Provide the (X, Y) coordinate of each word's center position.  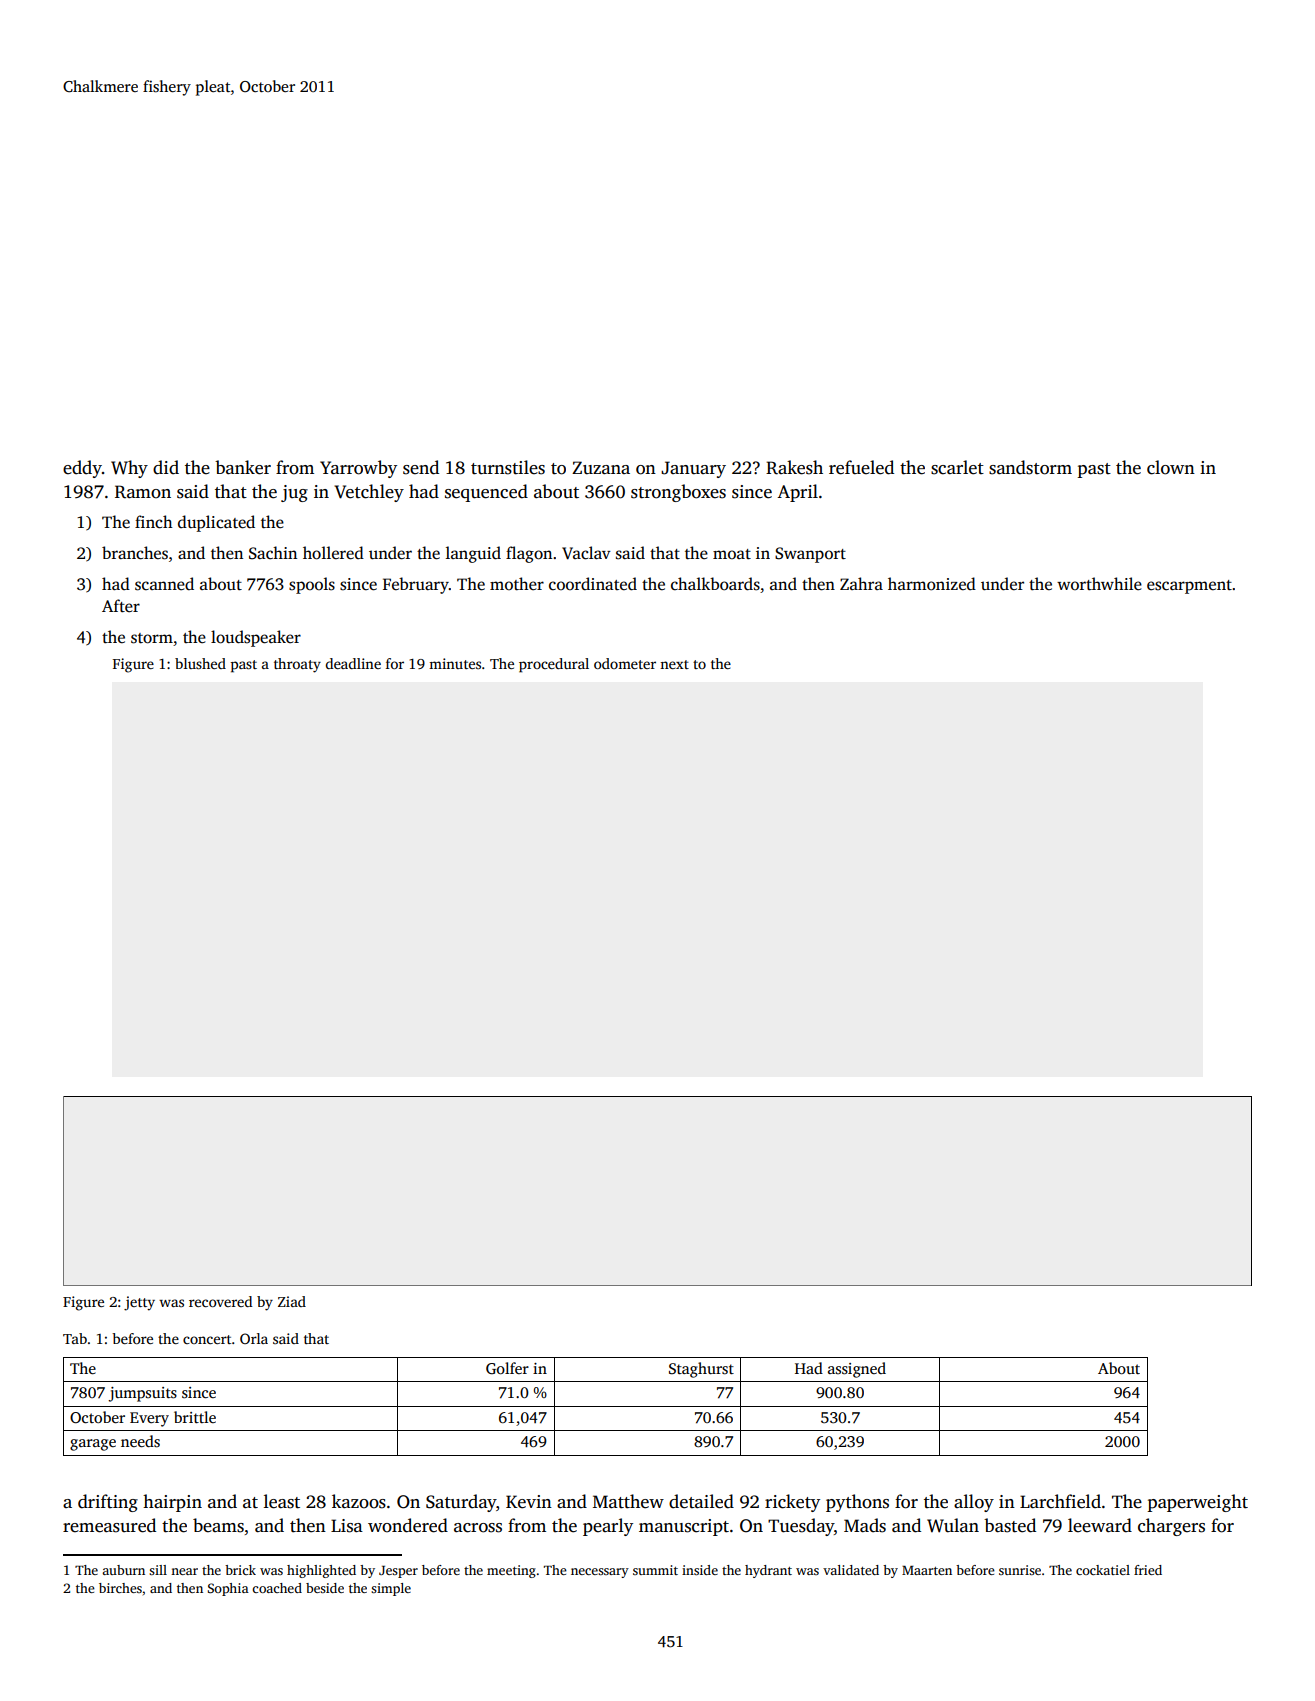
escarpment (1189, 587)
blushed (200, 663)
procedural (554, 665)
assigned (857, 1370)
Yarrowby (358, 469)
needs (140, 1441)
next (674, 664)
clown (1171, 467)
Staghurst (701, 1370)
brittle (195, 1417)
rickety (792, 1503)
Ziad (292, 1301)
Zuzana (601, 468)
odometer (625, 663)
